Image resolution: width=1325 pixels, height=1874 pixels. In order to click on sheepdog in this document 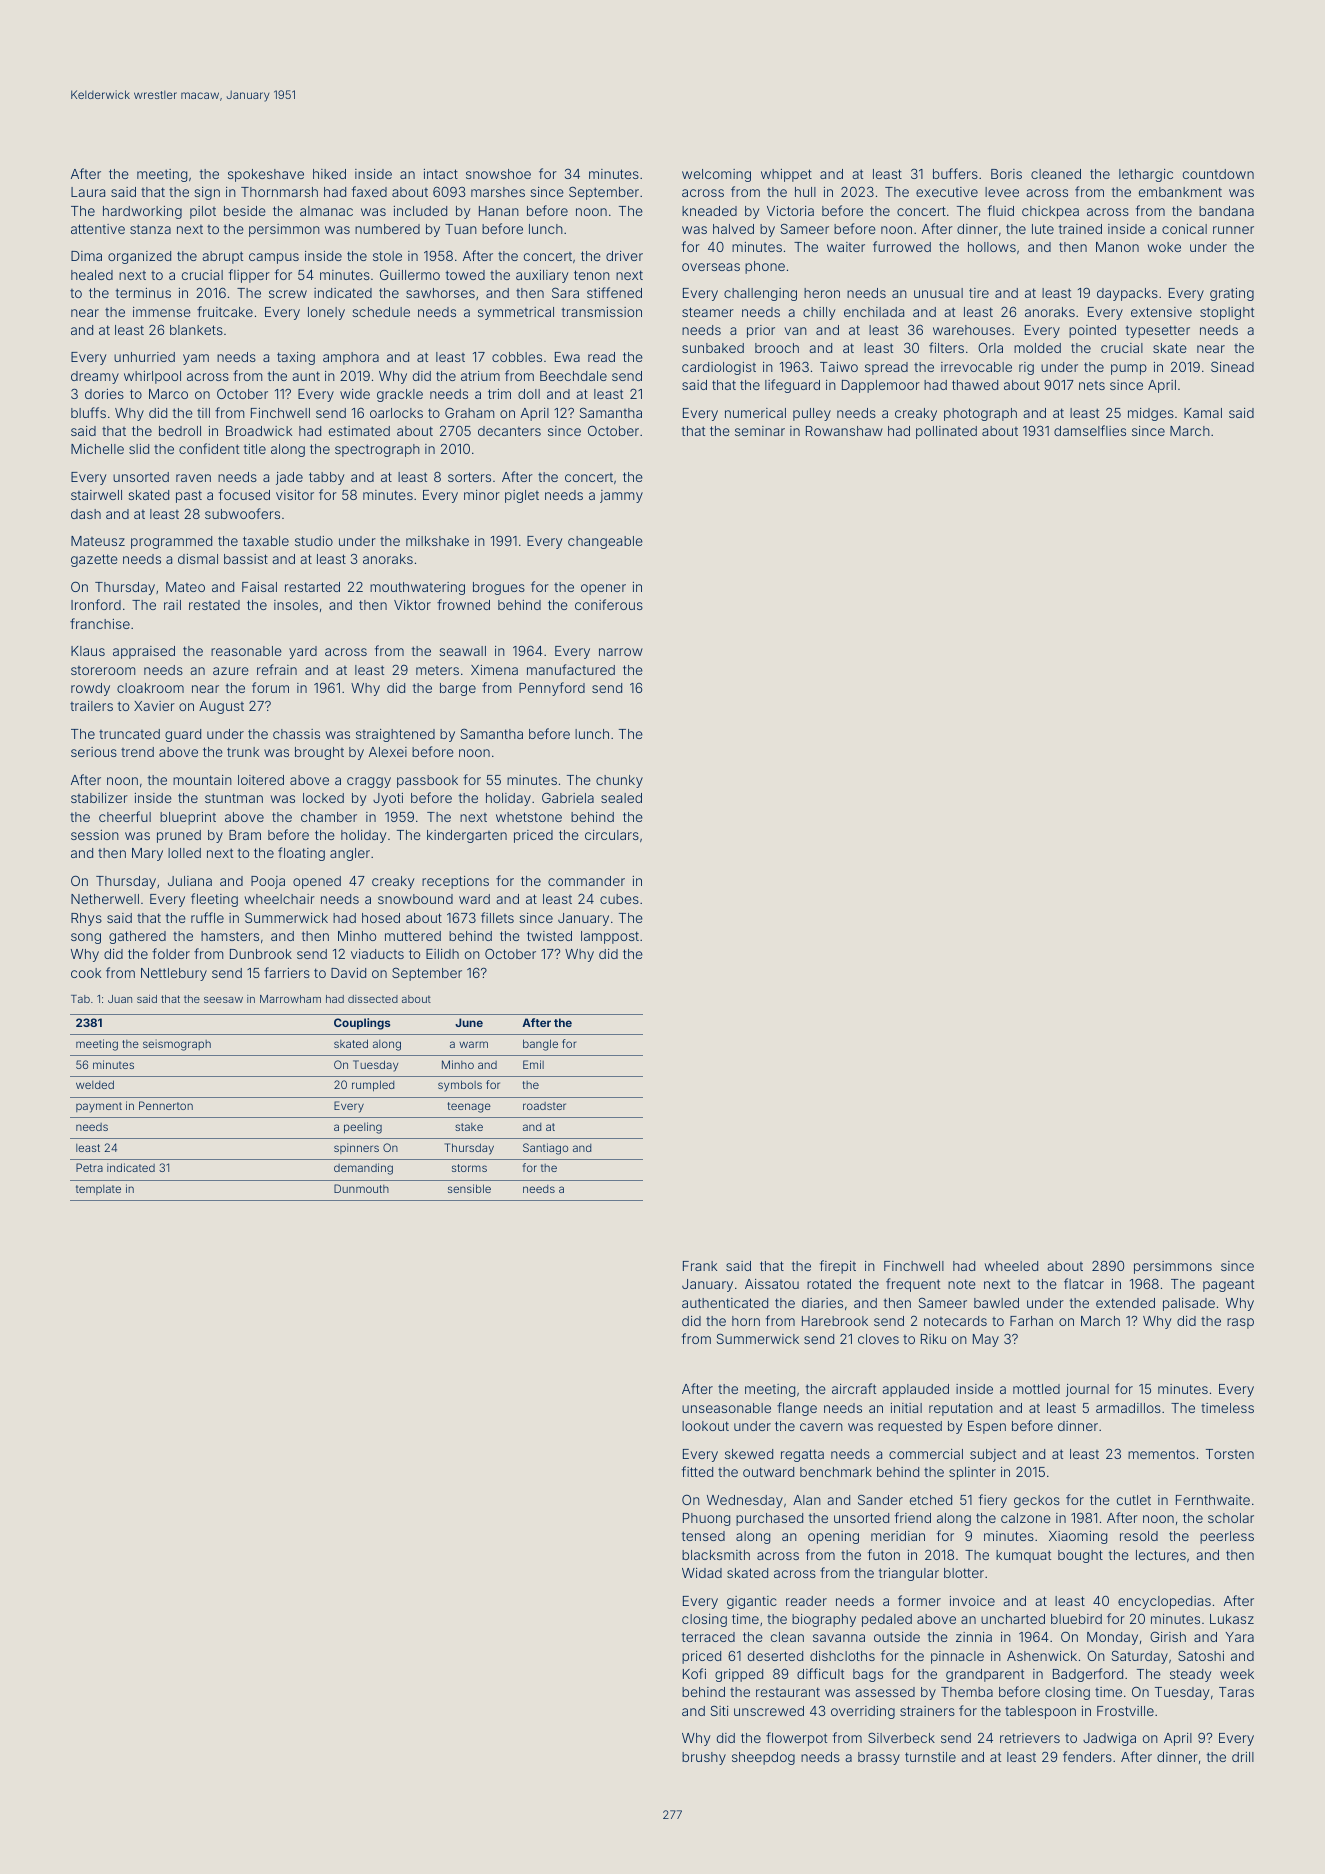, I will do `click(763, 1758)`.
